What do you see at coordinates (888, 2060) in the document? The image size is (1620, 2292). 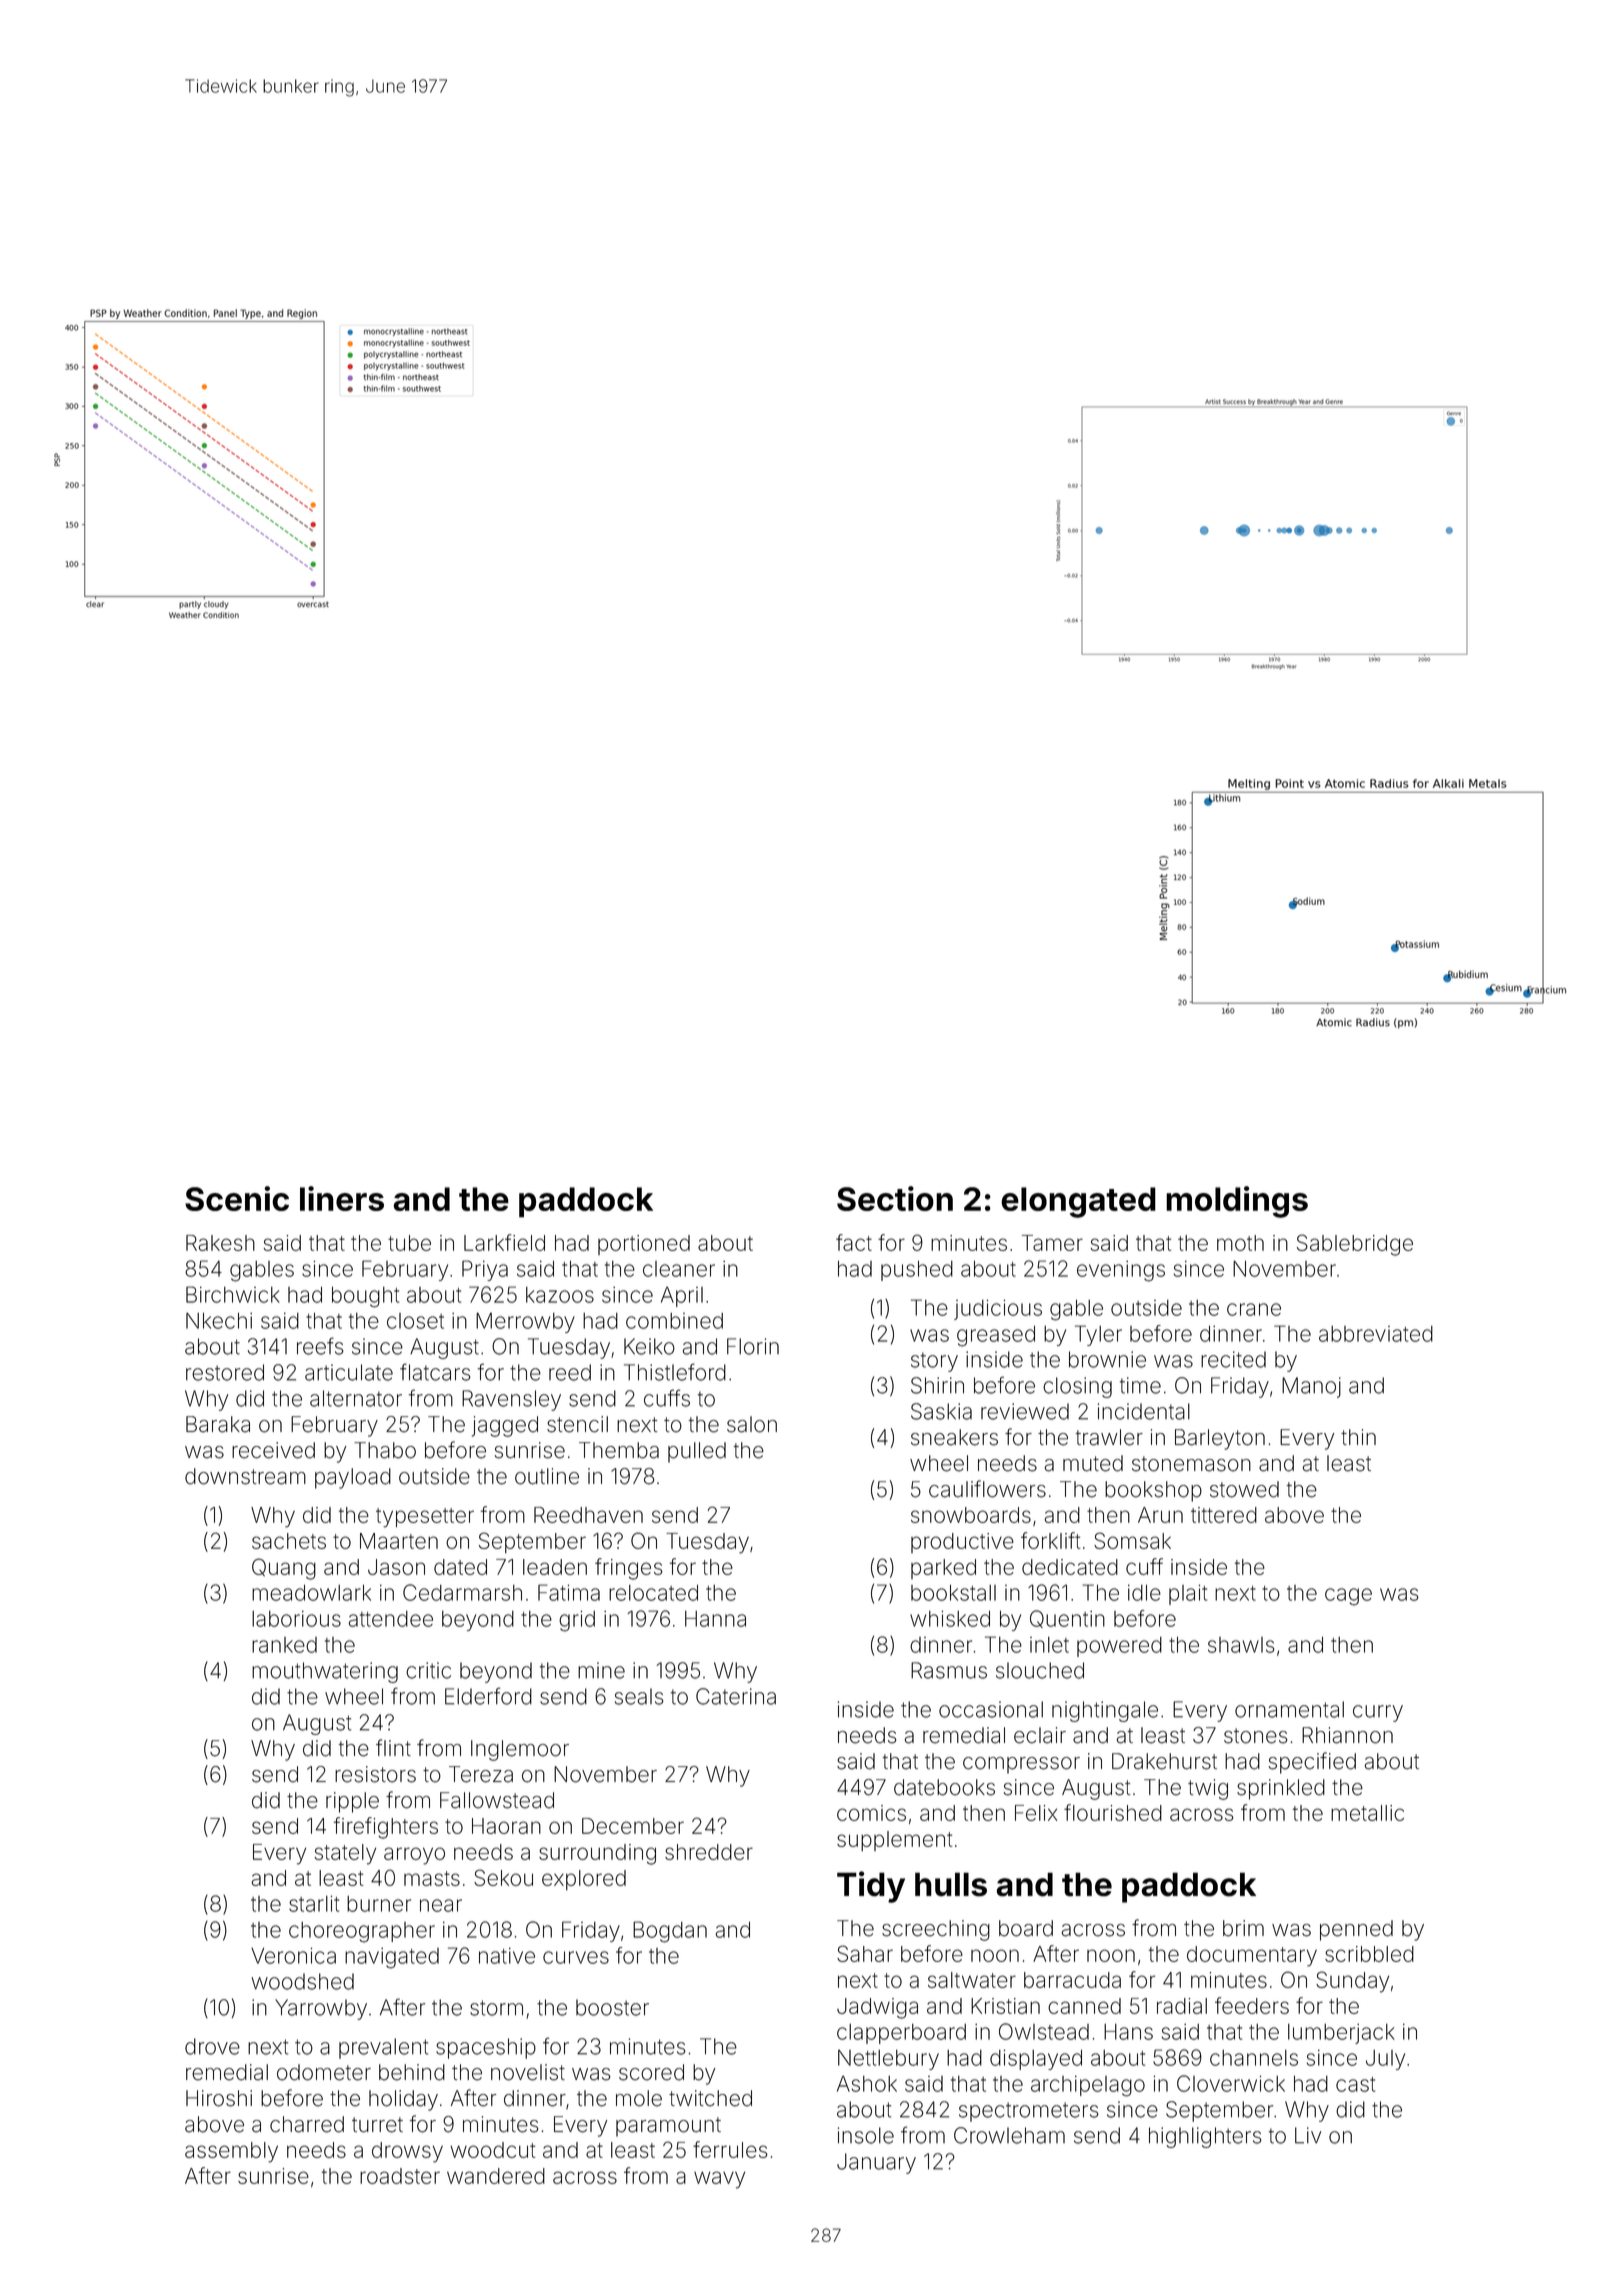 I see `Nettlebury` at bounding box center [888, 2060].
